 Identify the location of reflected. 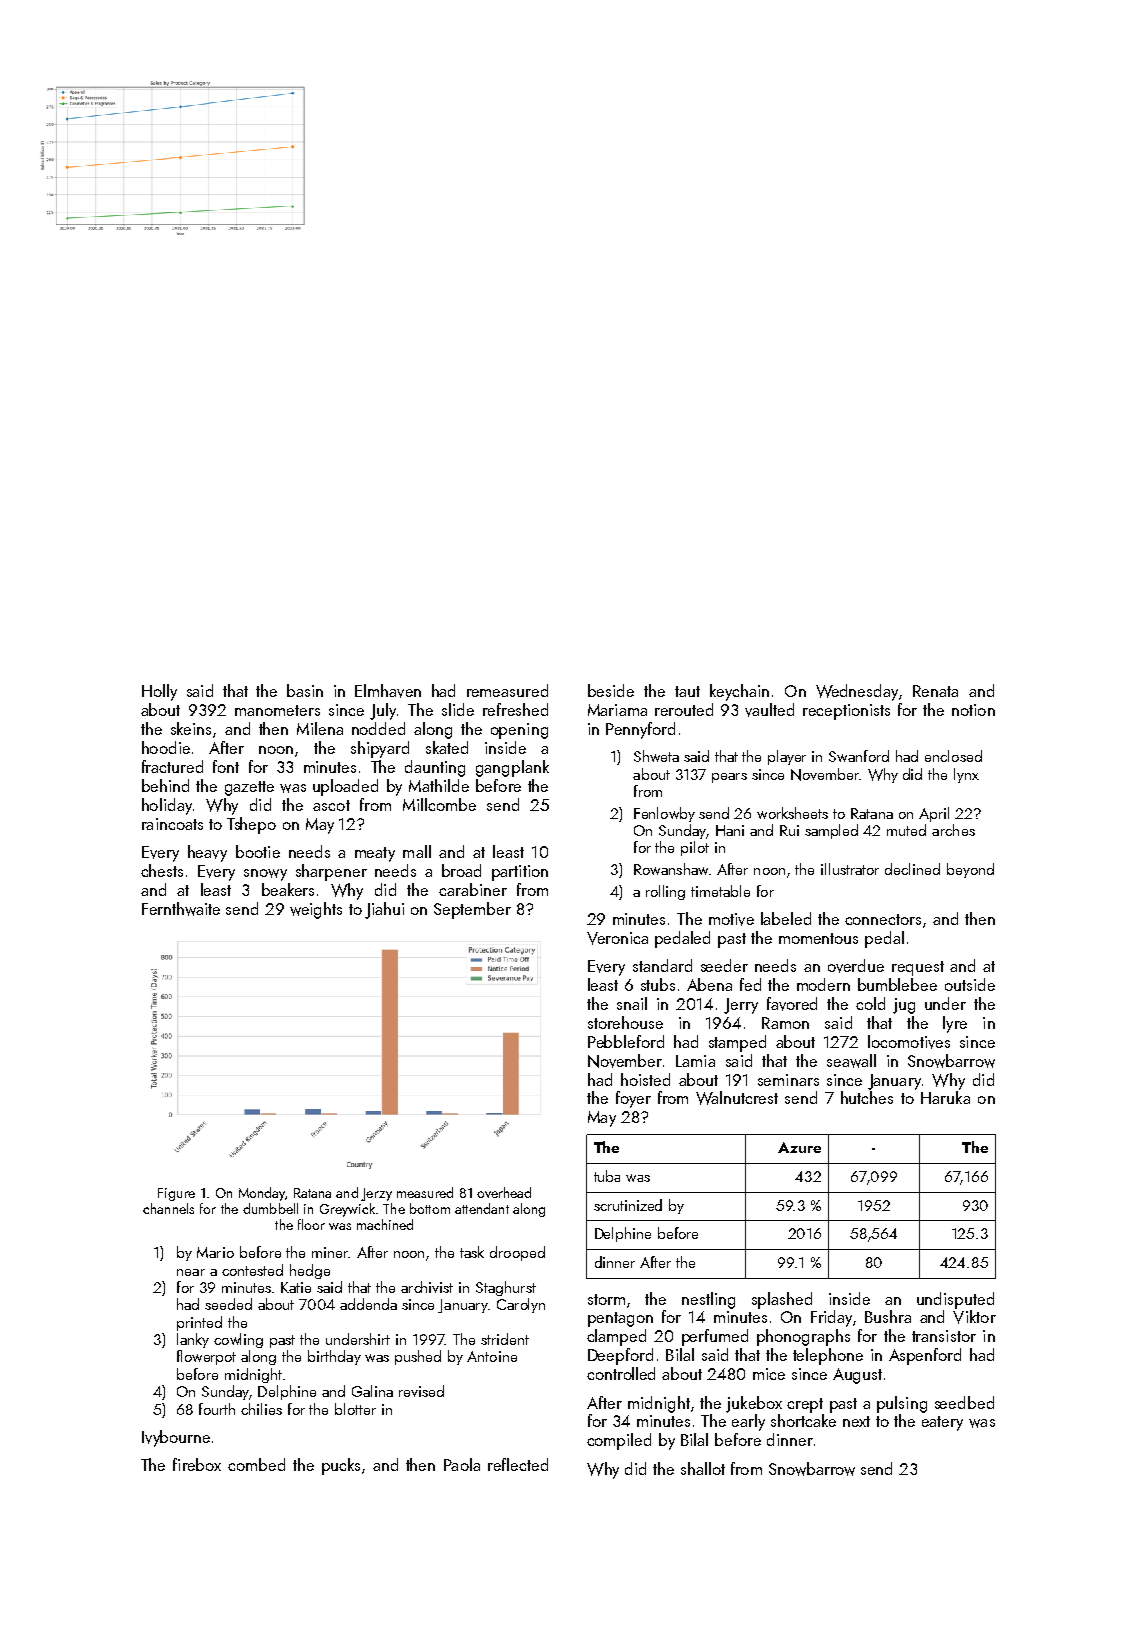
(518, 1464).
